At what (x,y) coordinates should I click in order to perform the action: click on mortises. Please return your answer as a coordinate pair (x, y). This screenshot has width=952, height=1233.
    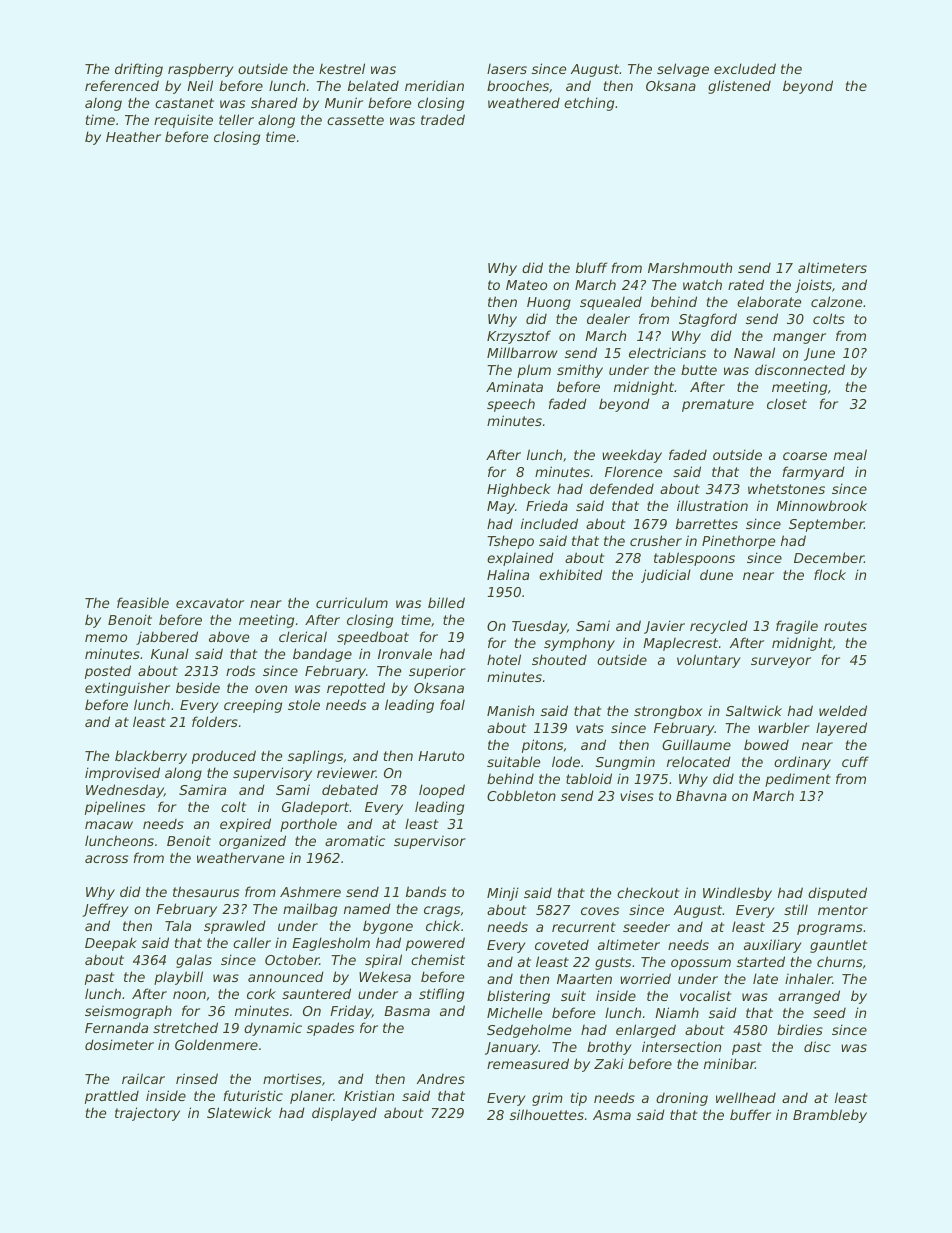
    Looking at the image, I should click on (292, 1078).
